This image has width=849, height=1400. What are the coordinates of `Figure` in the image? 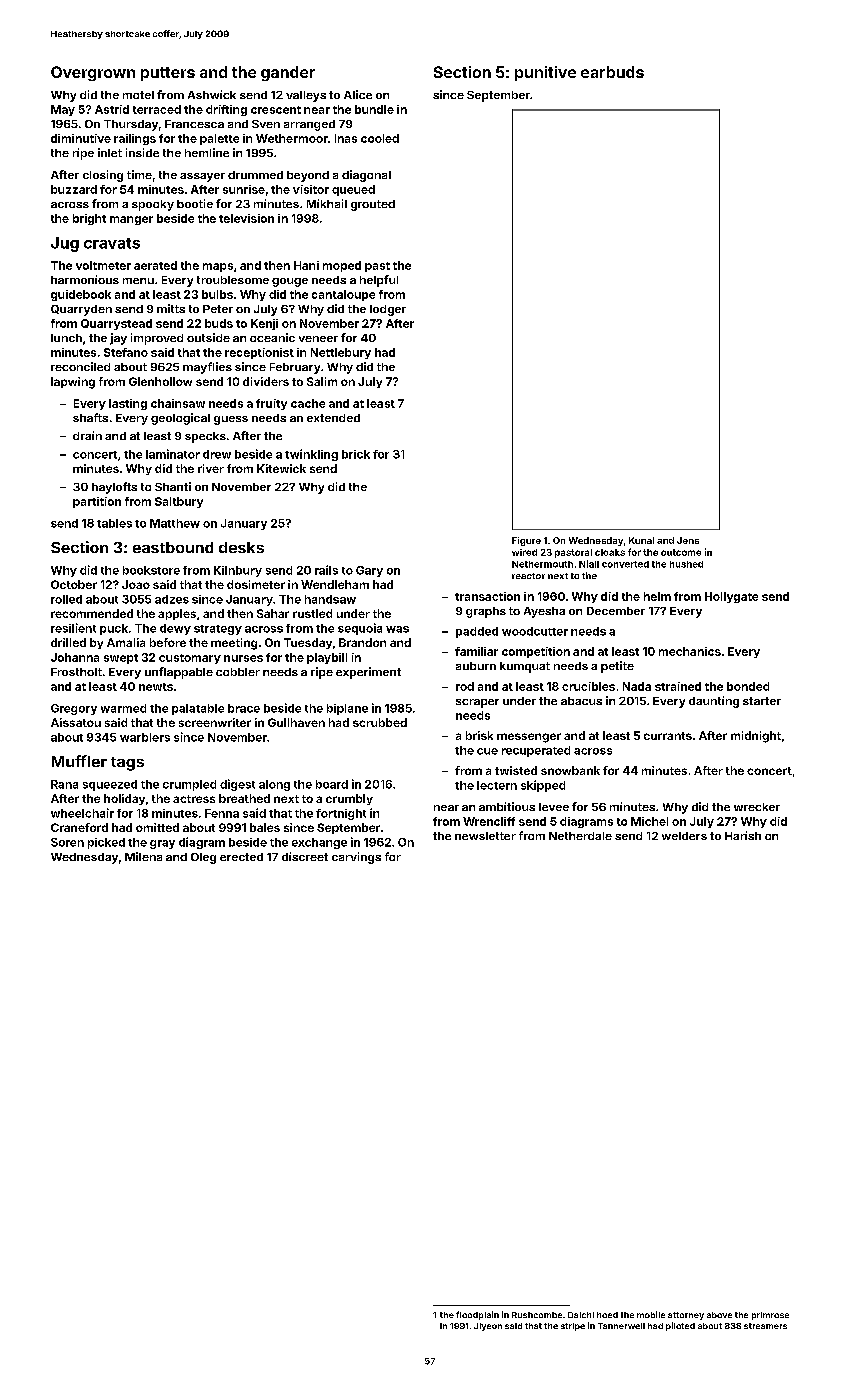 It's located at (526, 541).
